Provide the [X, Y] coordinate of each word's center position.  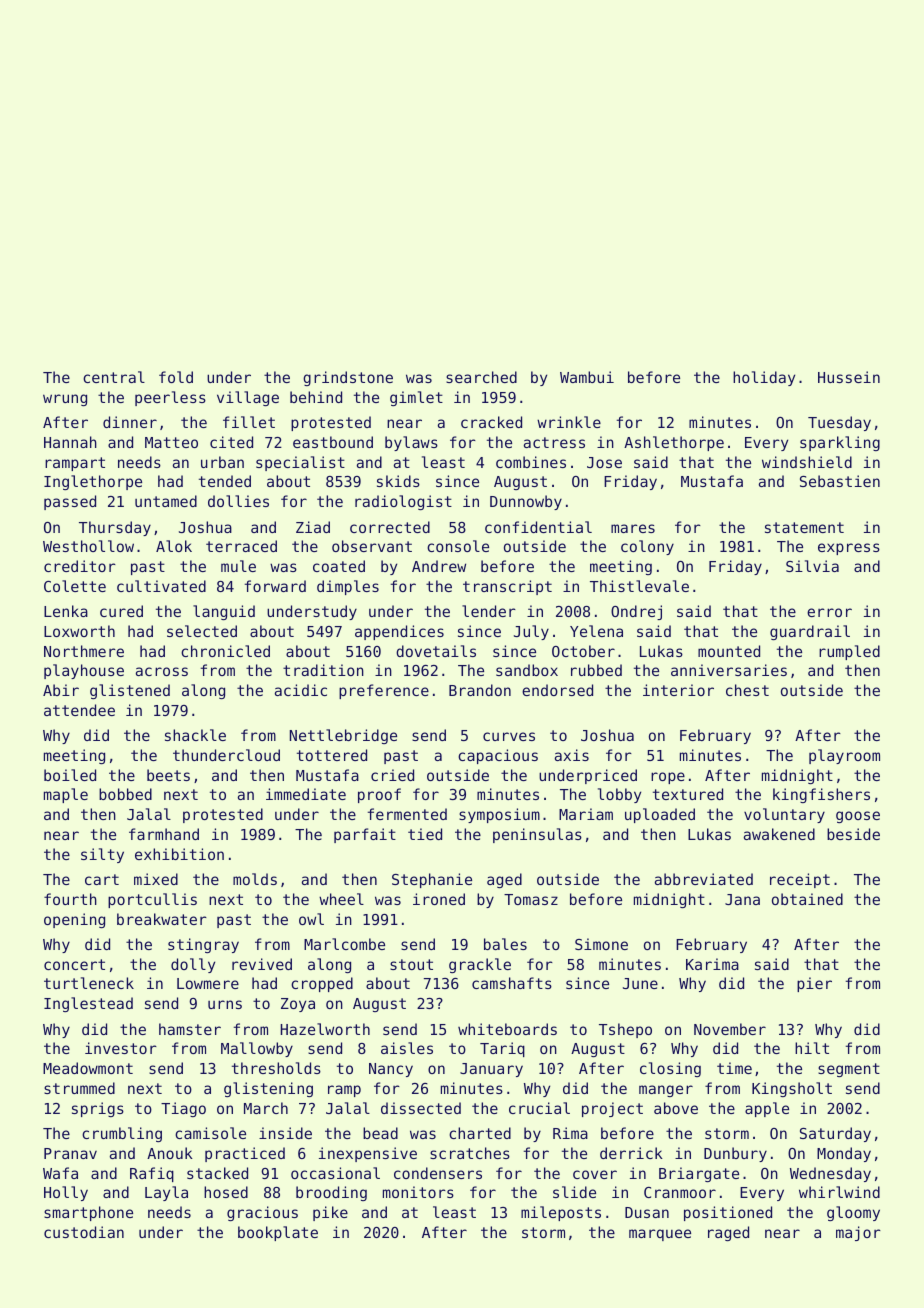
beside [853, 834]
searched [481, 377]
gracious [262, 1213]
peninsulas [537, 835]
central [114, 377]
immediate [306, 794]
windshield [807, 462]
